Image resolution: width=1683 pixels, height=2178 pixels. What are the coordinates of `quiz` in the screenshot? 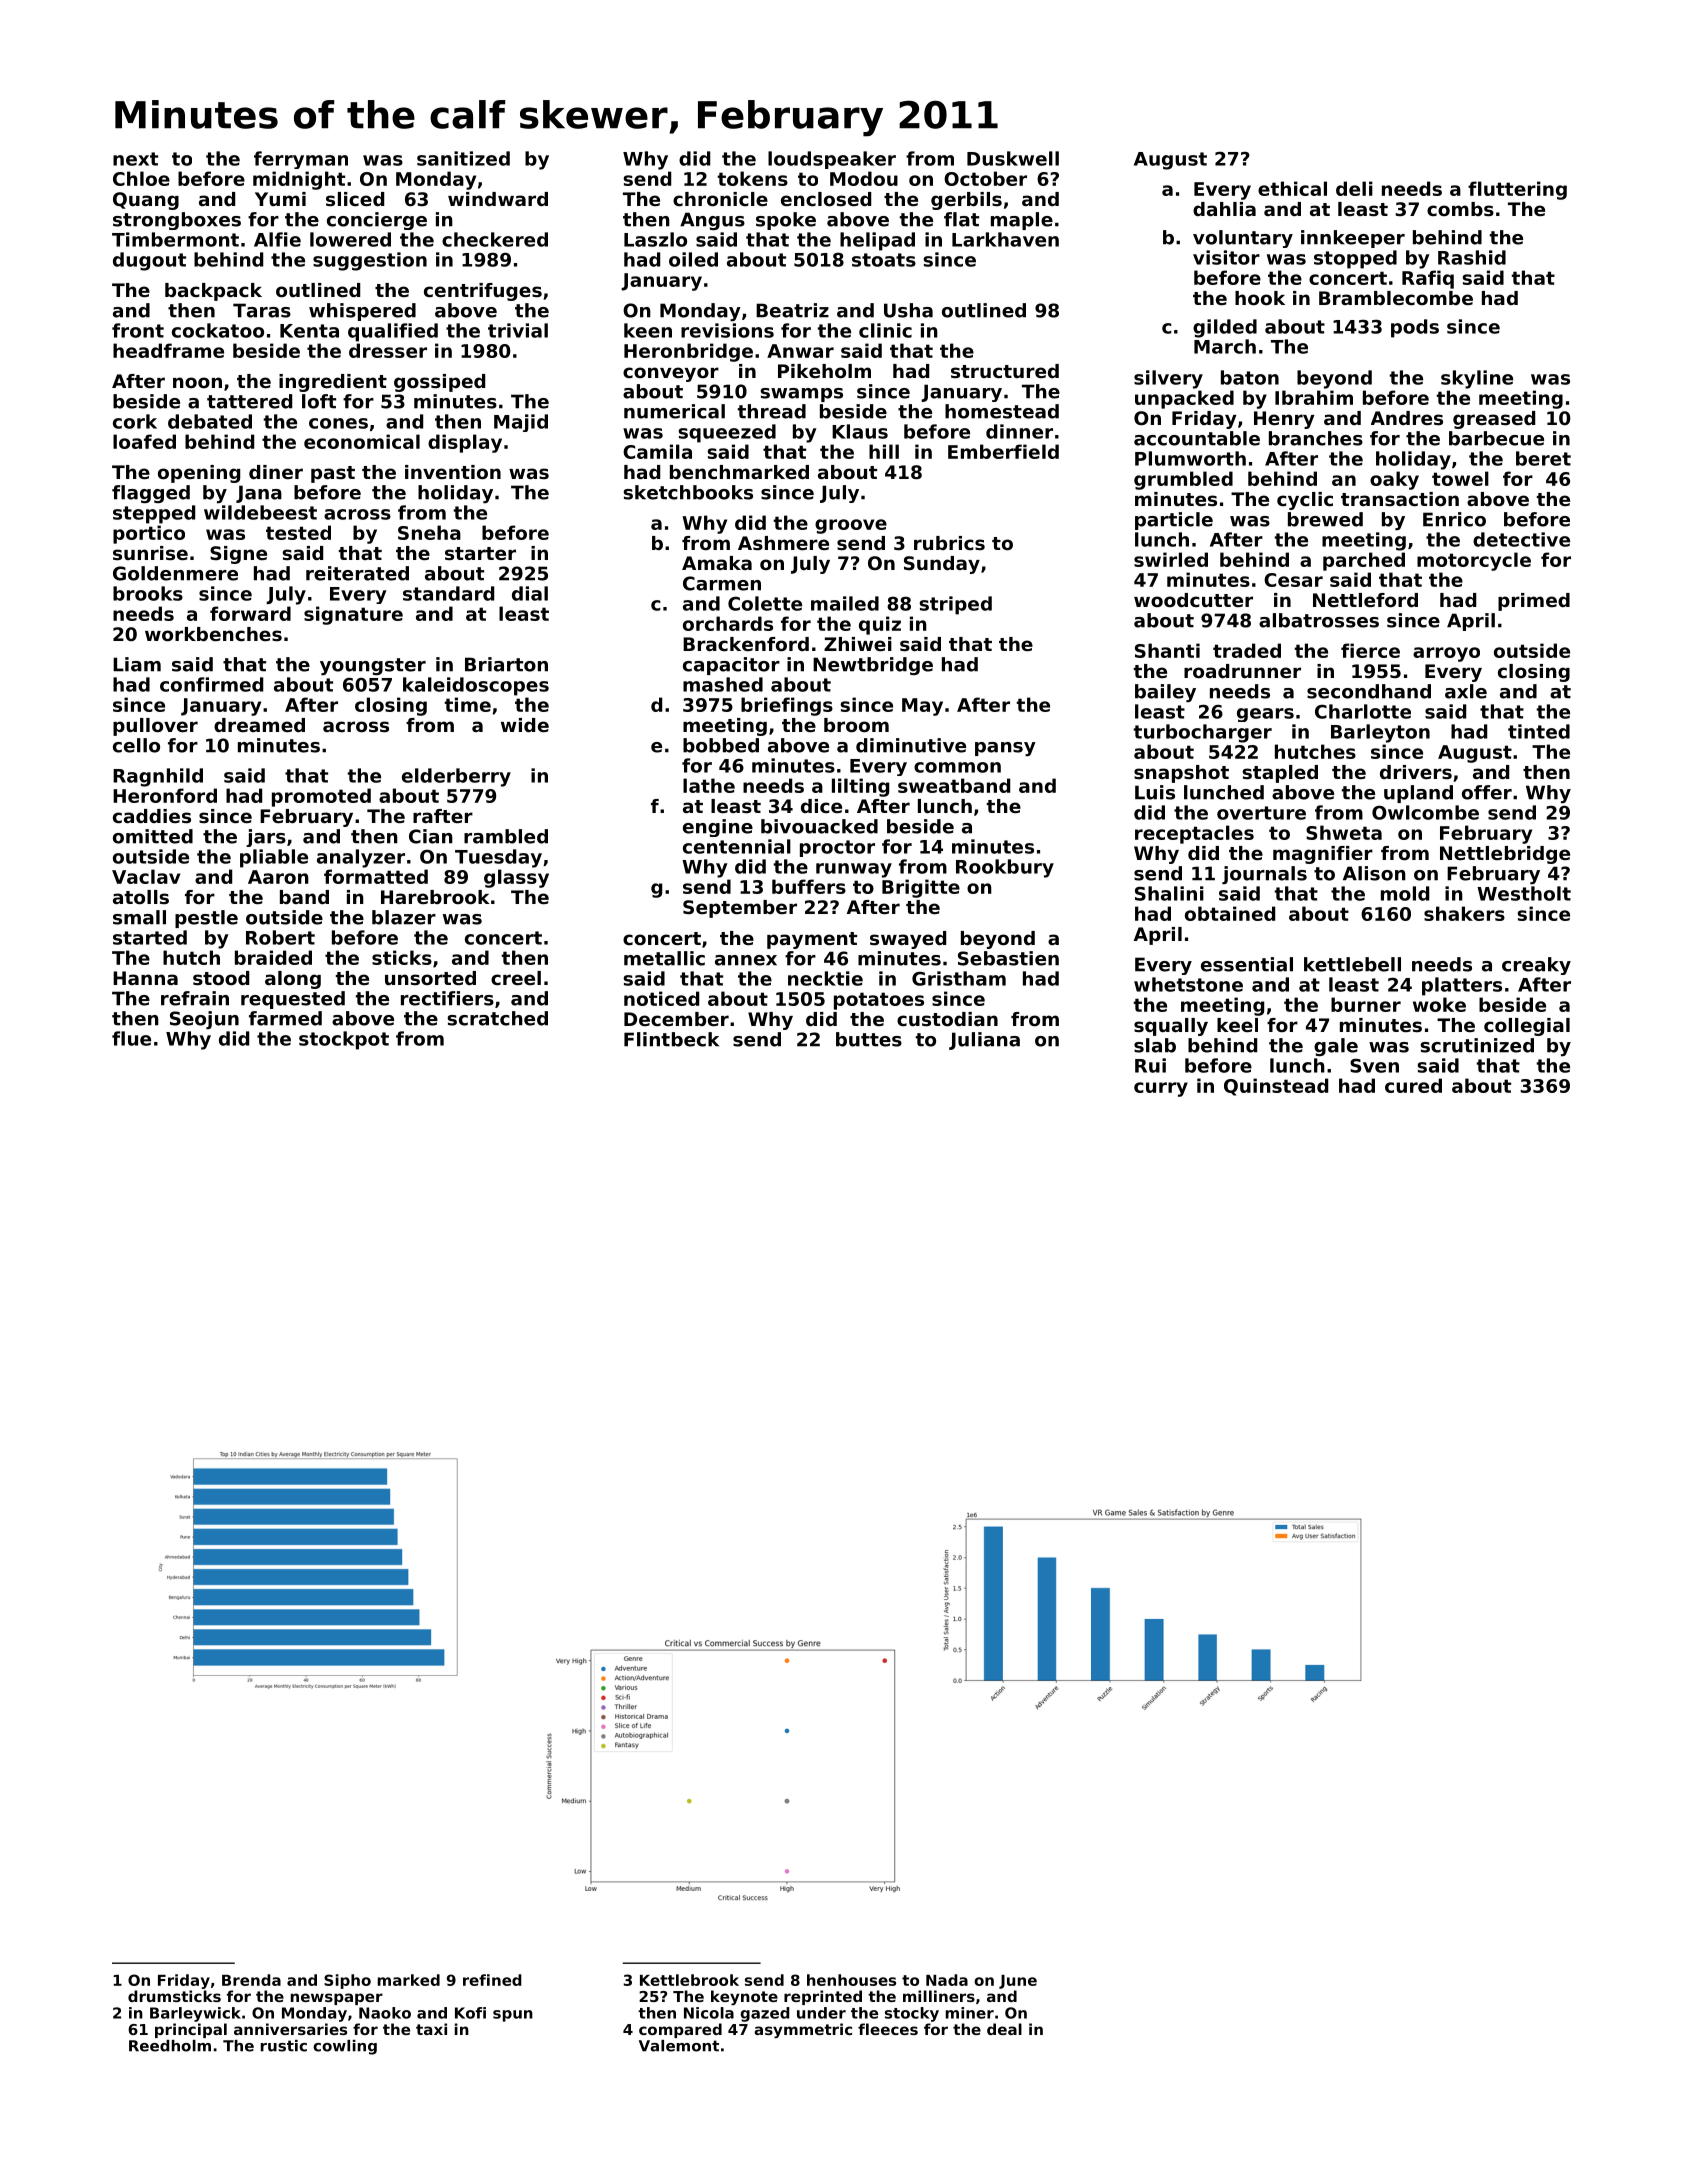 It's located at (880, 625).
